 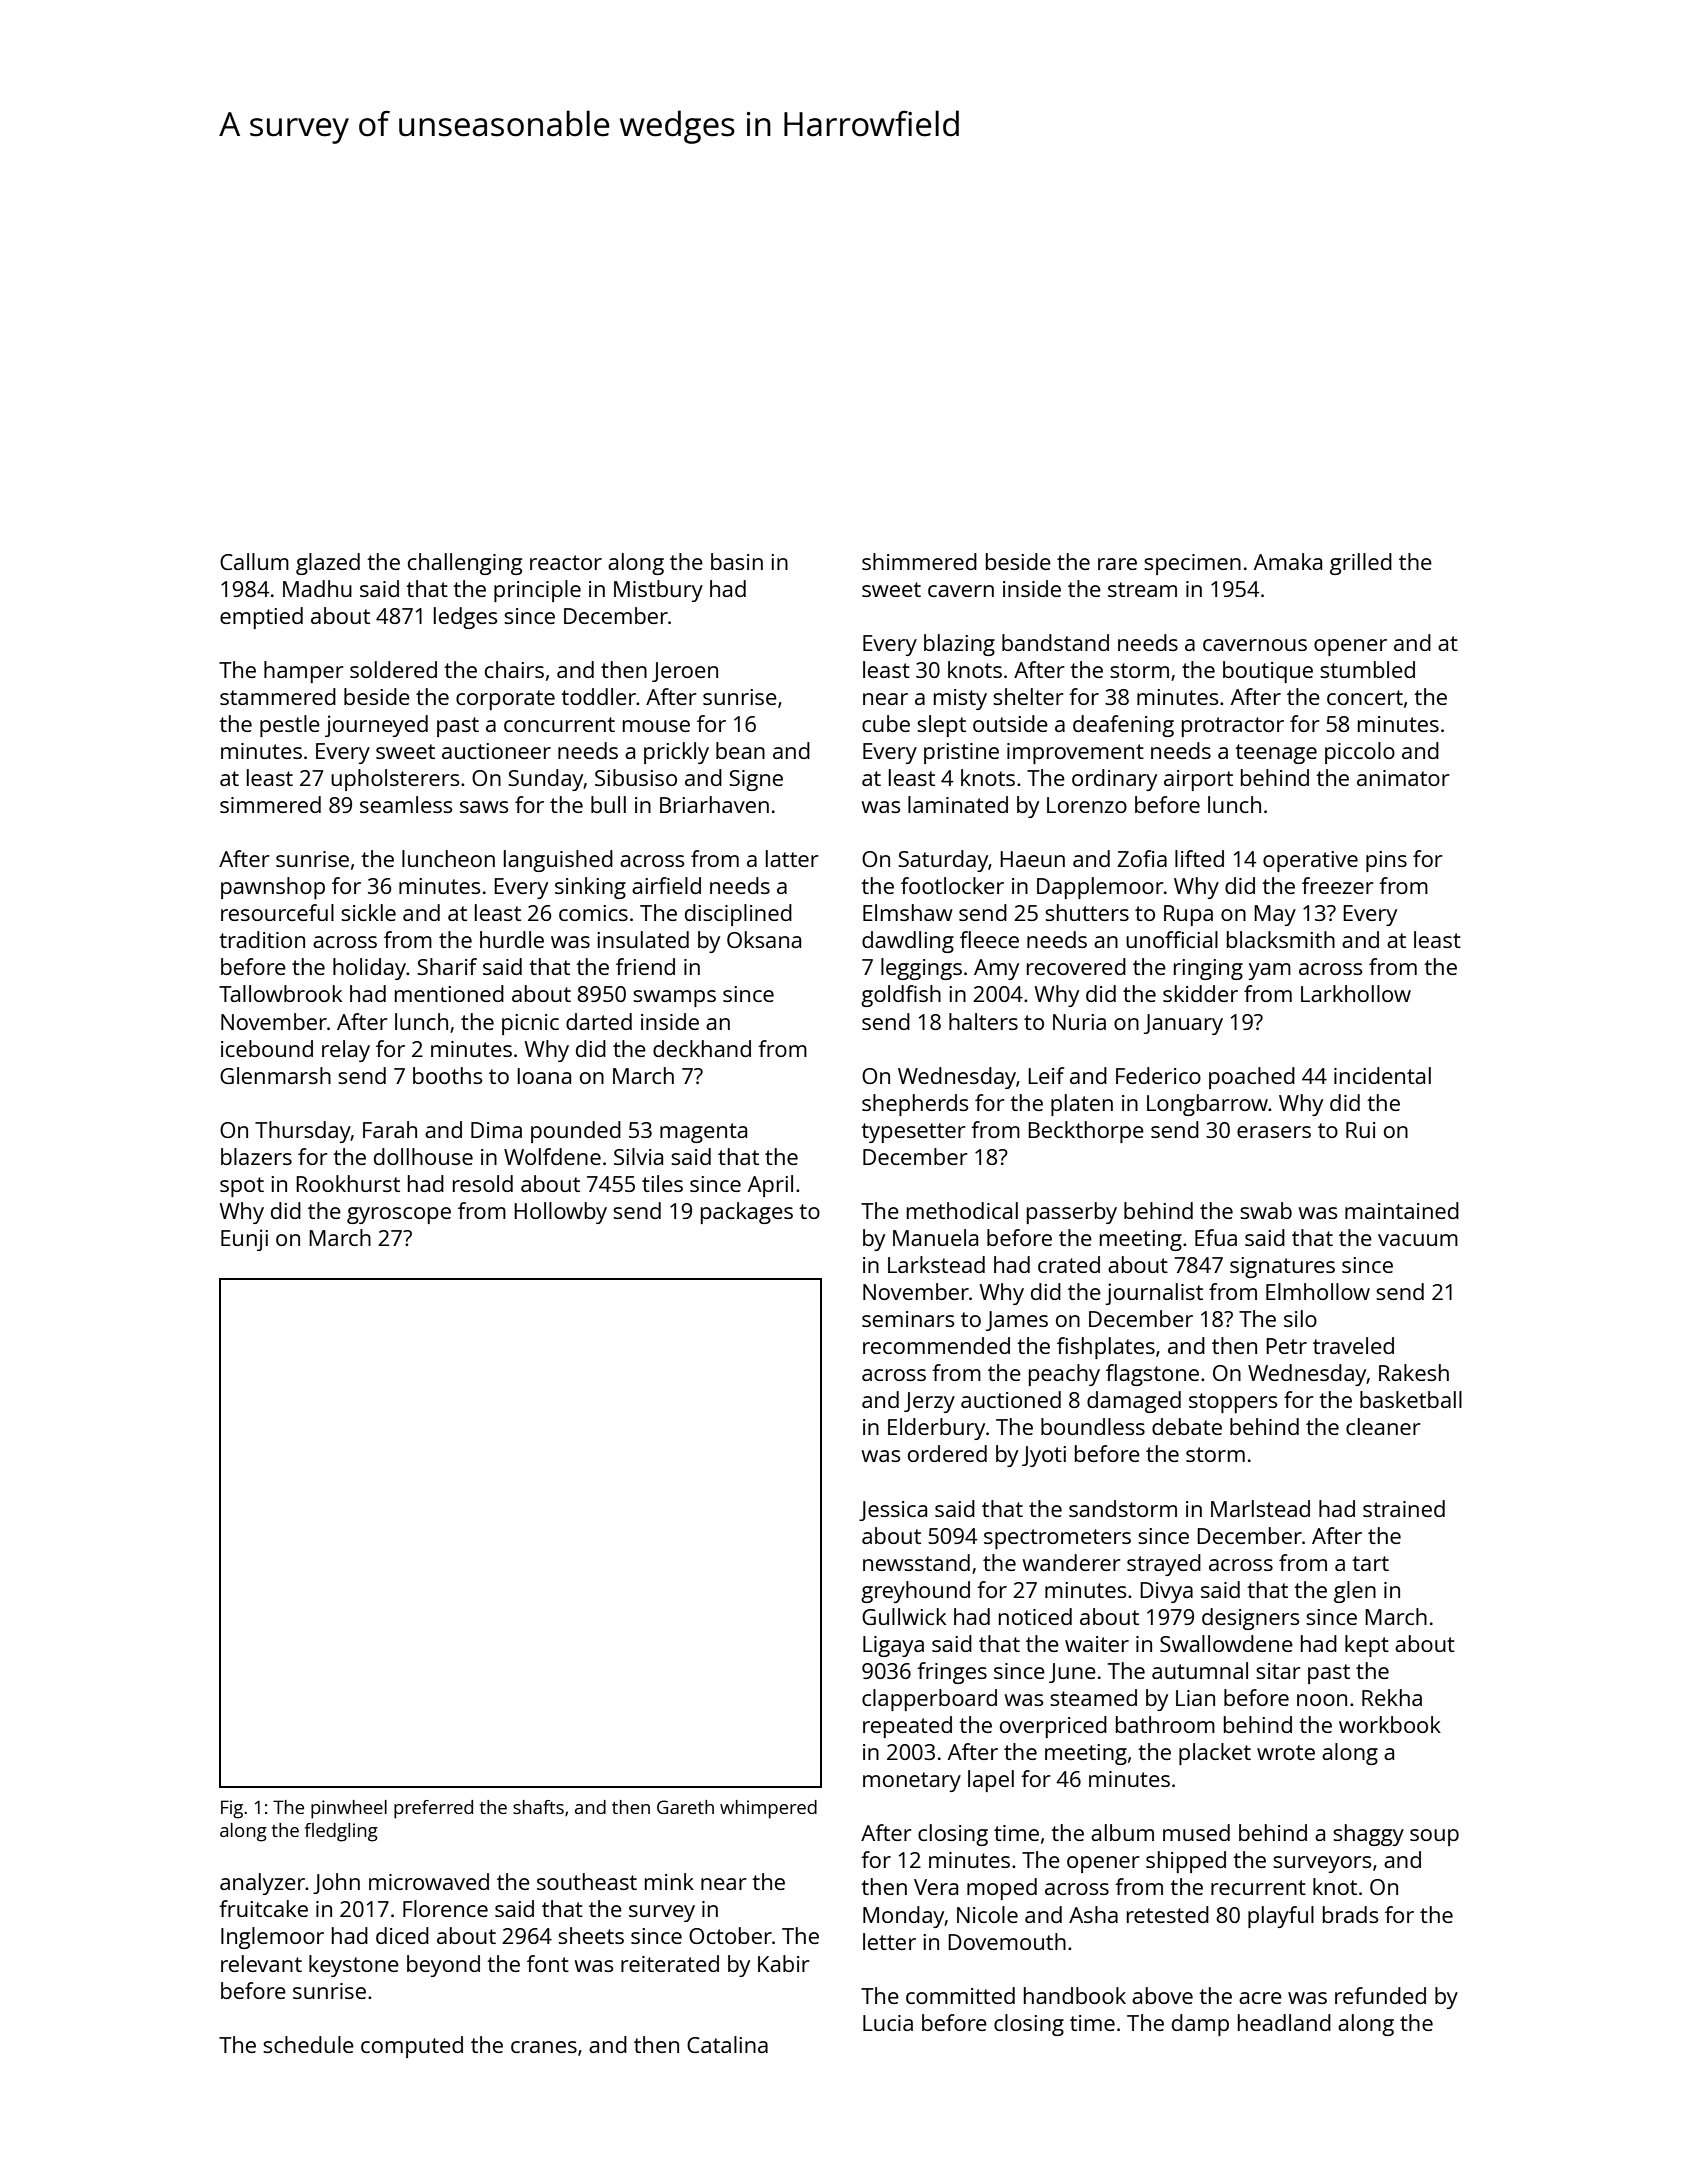 I want to click on Divya, so click(x=1166, y=1592).
